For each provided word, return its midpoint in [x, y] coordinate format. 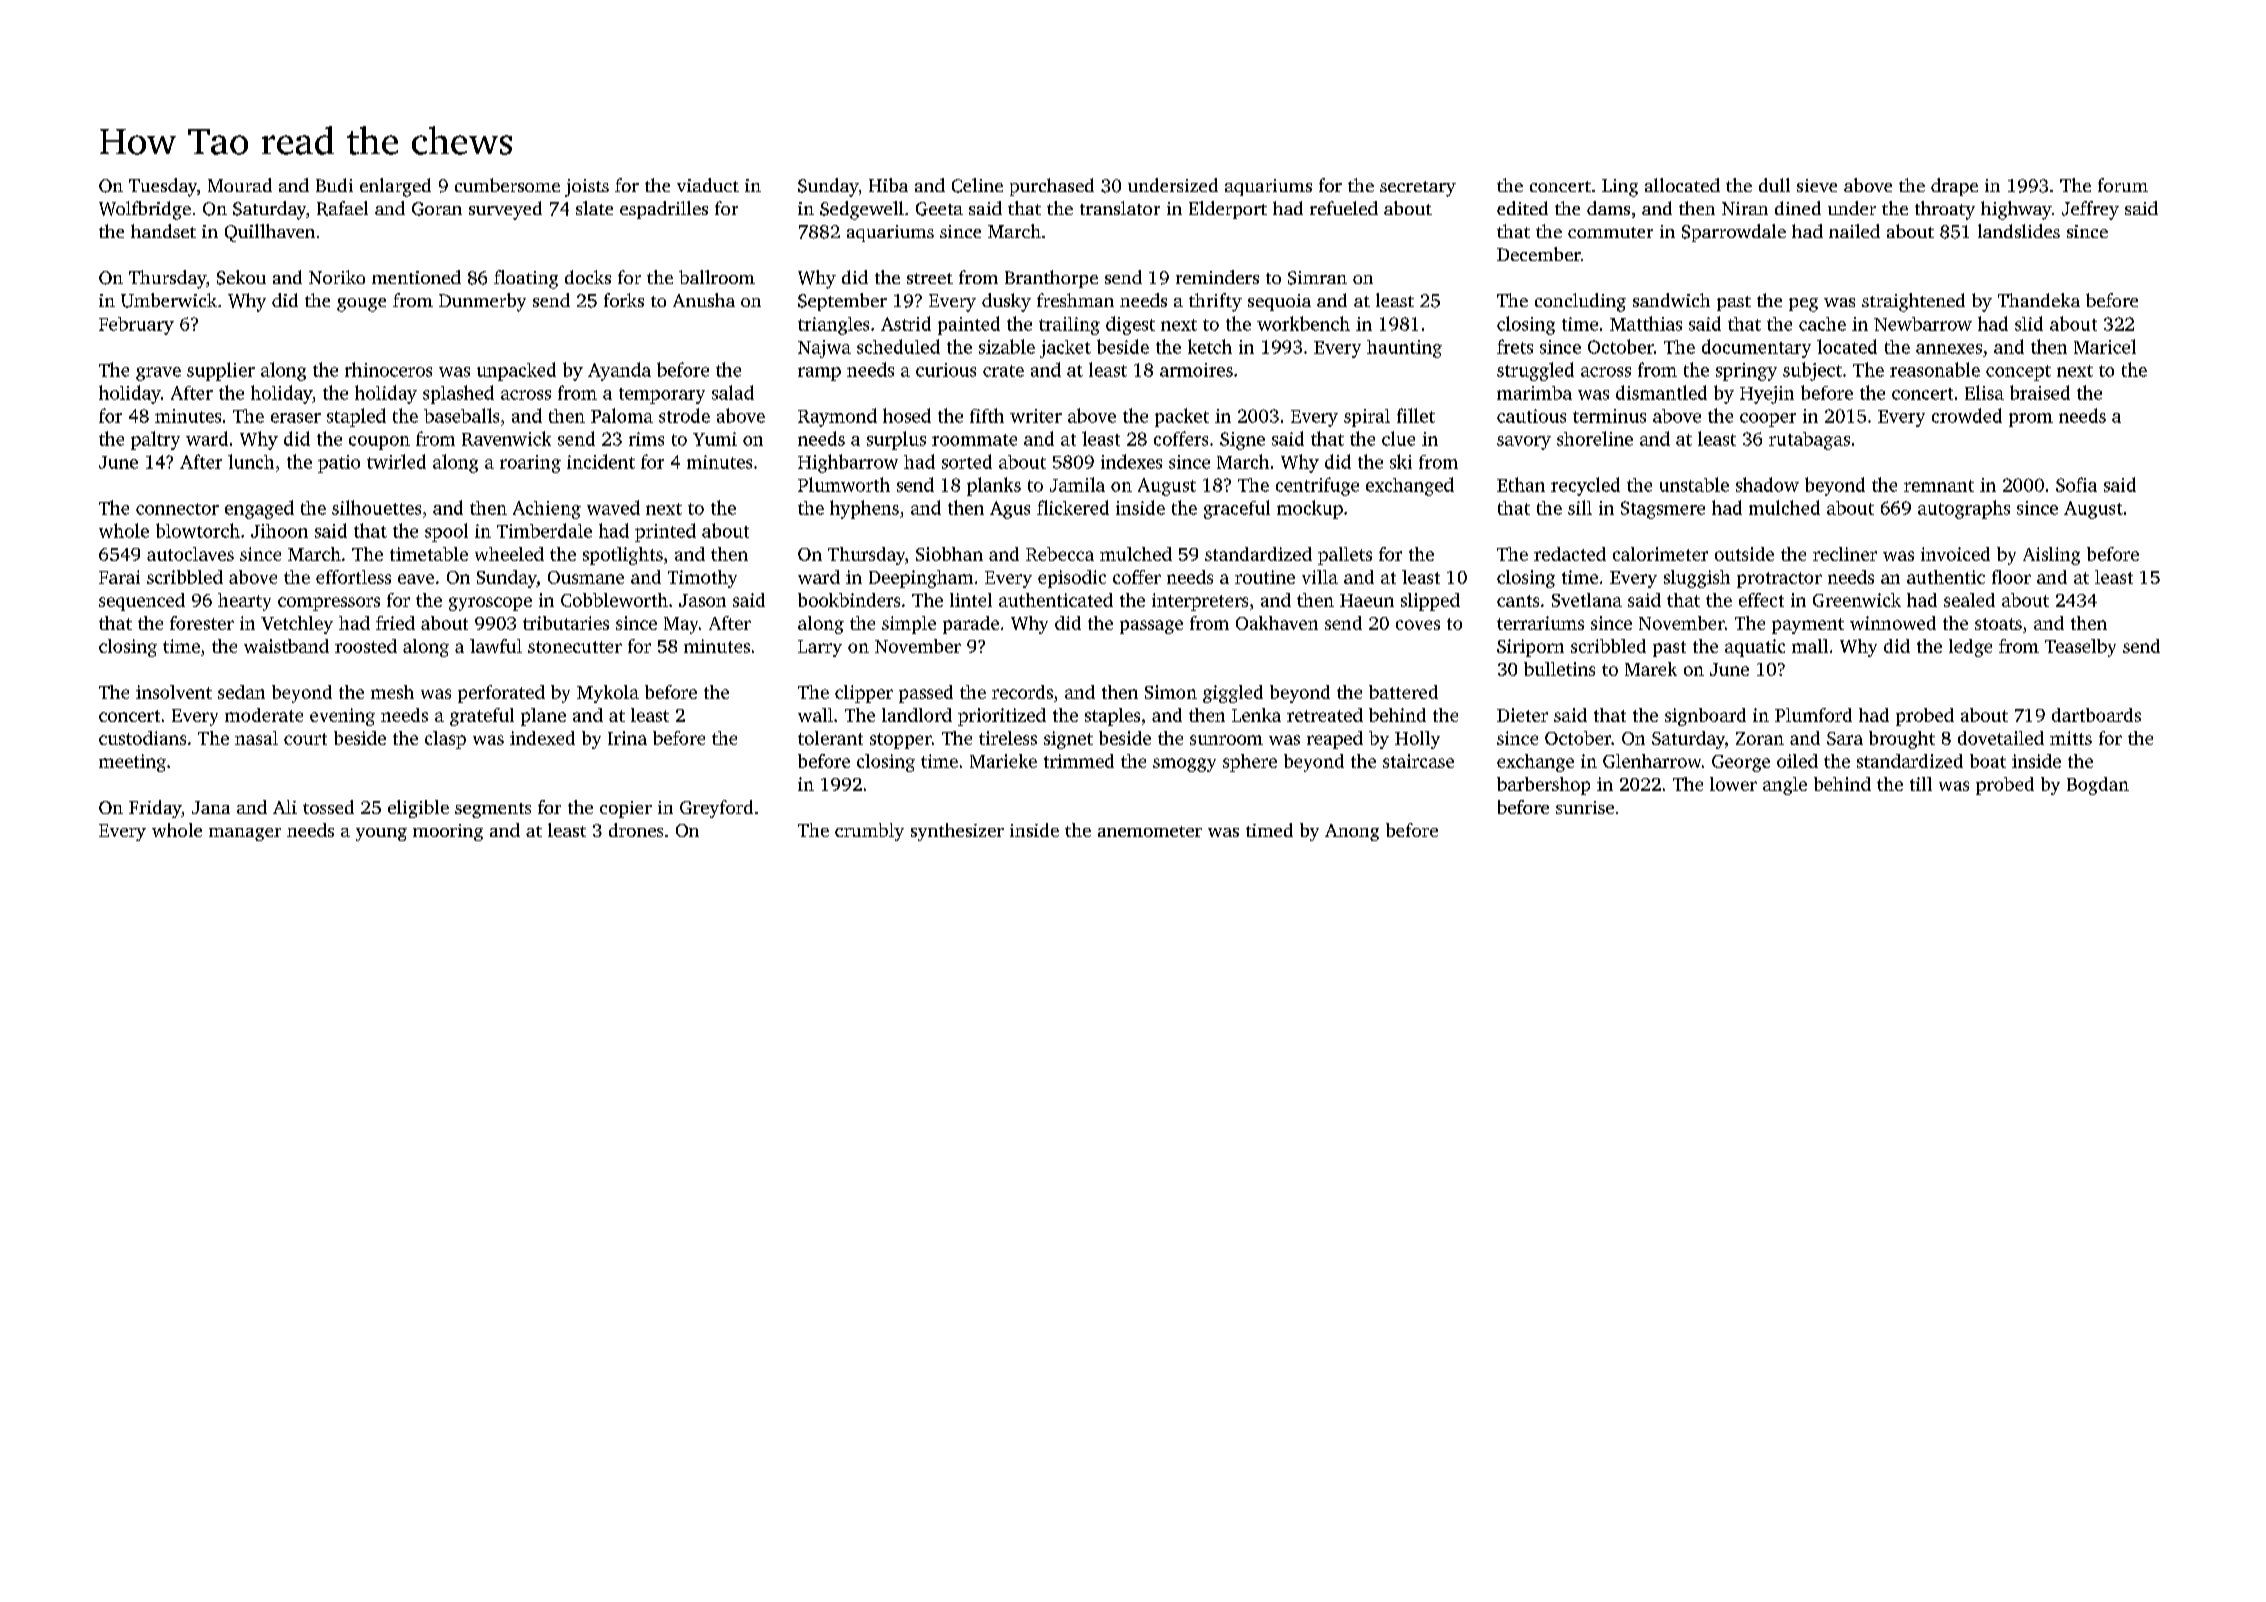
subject [1812, 371]
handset [163, 231]
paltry [155, 440]
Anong [1352, 832]
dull [1774, 185]
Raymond [837, 417]
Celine [977, 185]
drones [636, 830]
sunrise [1585, 807]
